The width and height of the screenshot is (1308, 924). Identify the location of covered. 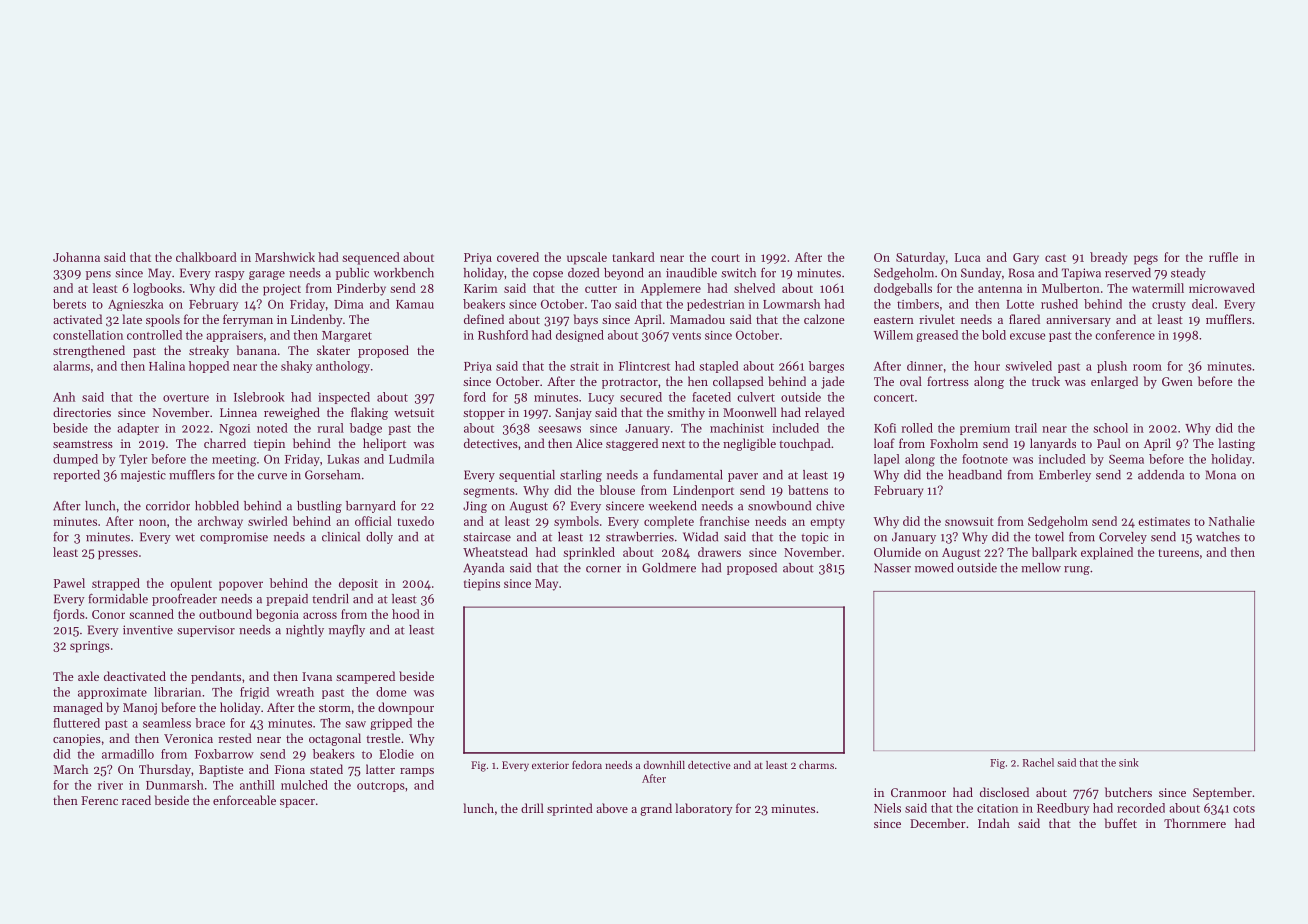
(518, 257).
